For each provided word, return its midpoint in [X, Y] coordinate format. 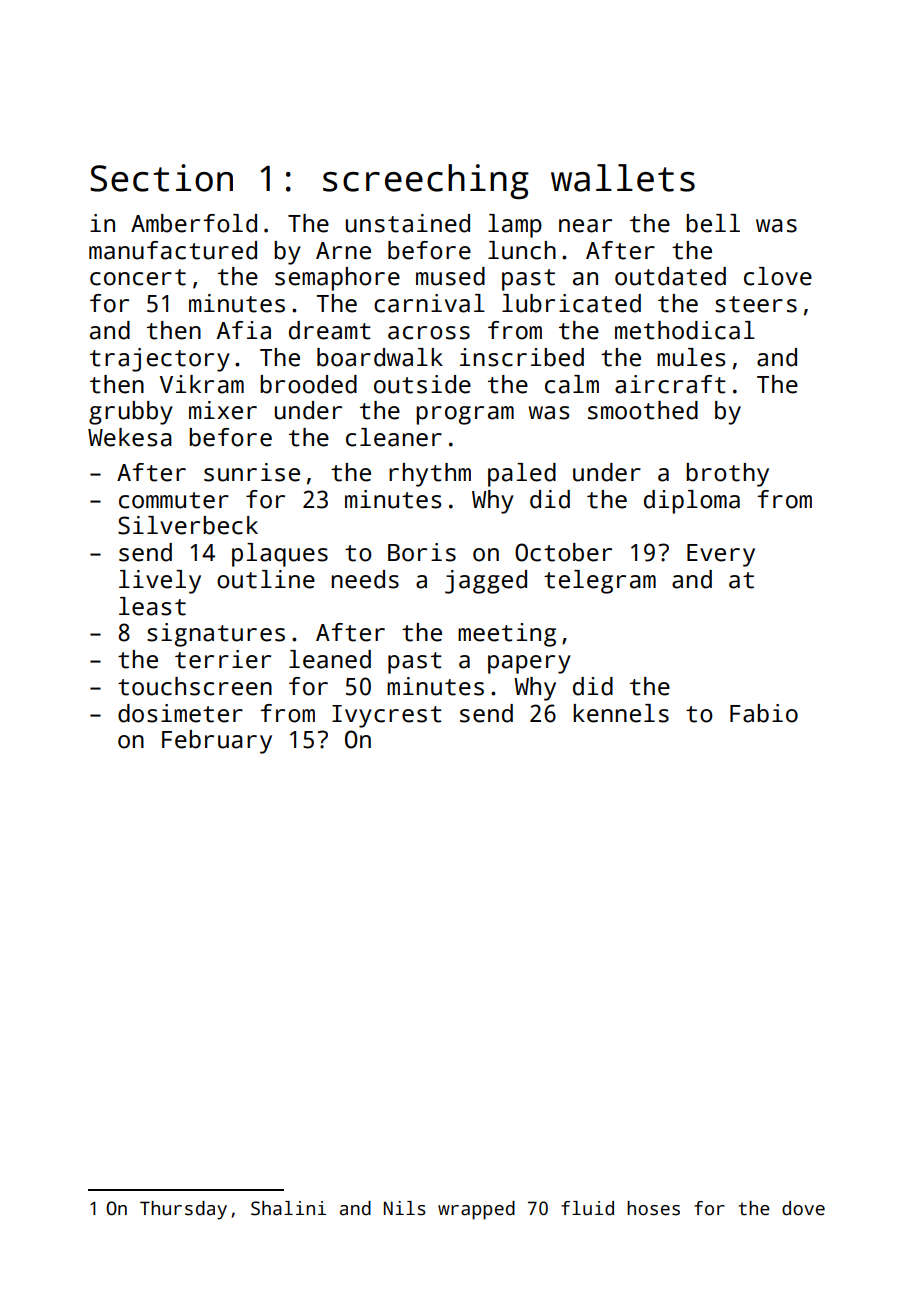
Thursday [183, 1210]
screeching [426, 181]
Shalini [288, 1208]
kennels [621, 713]
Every [721, 555]
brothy [727, 475]
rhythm [430, 475]
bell [713, 223]
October [563, 552]
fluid [587, 1208]
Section [161, 178]
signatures [216, 635]
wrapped [476, 1210]
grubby [131, 413]
